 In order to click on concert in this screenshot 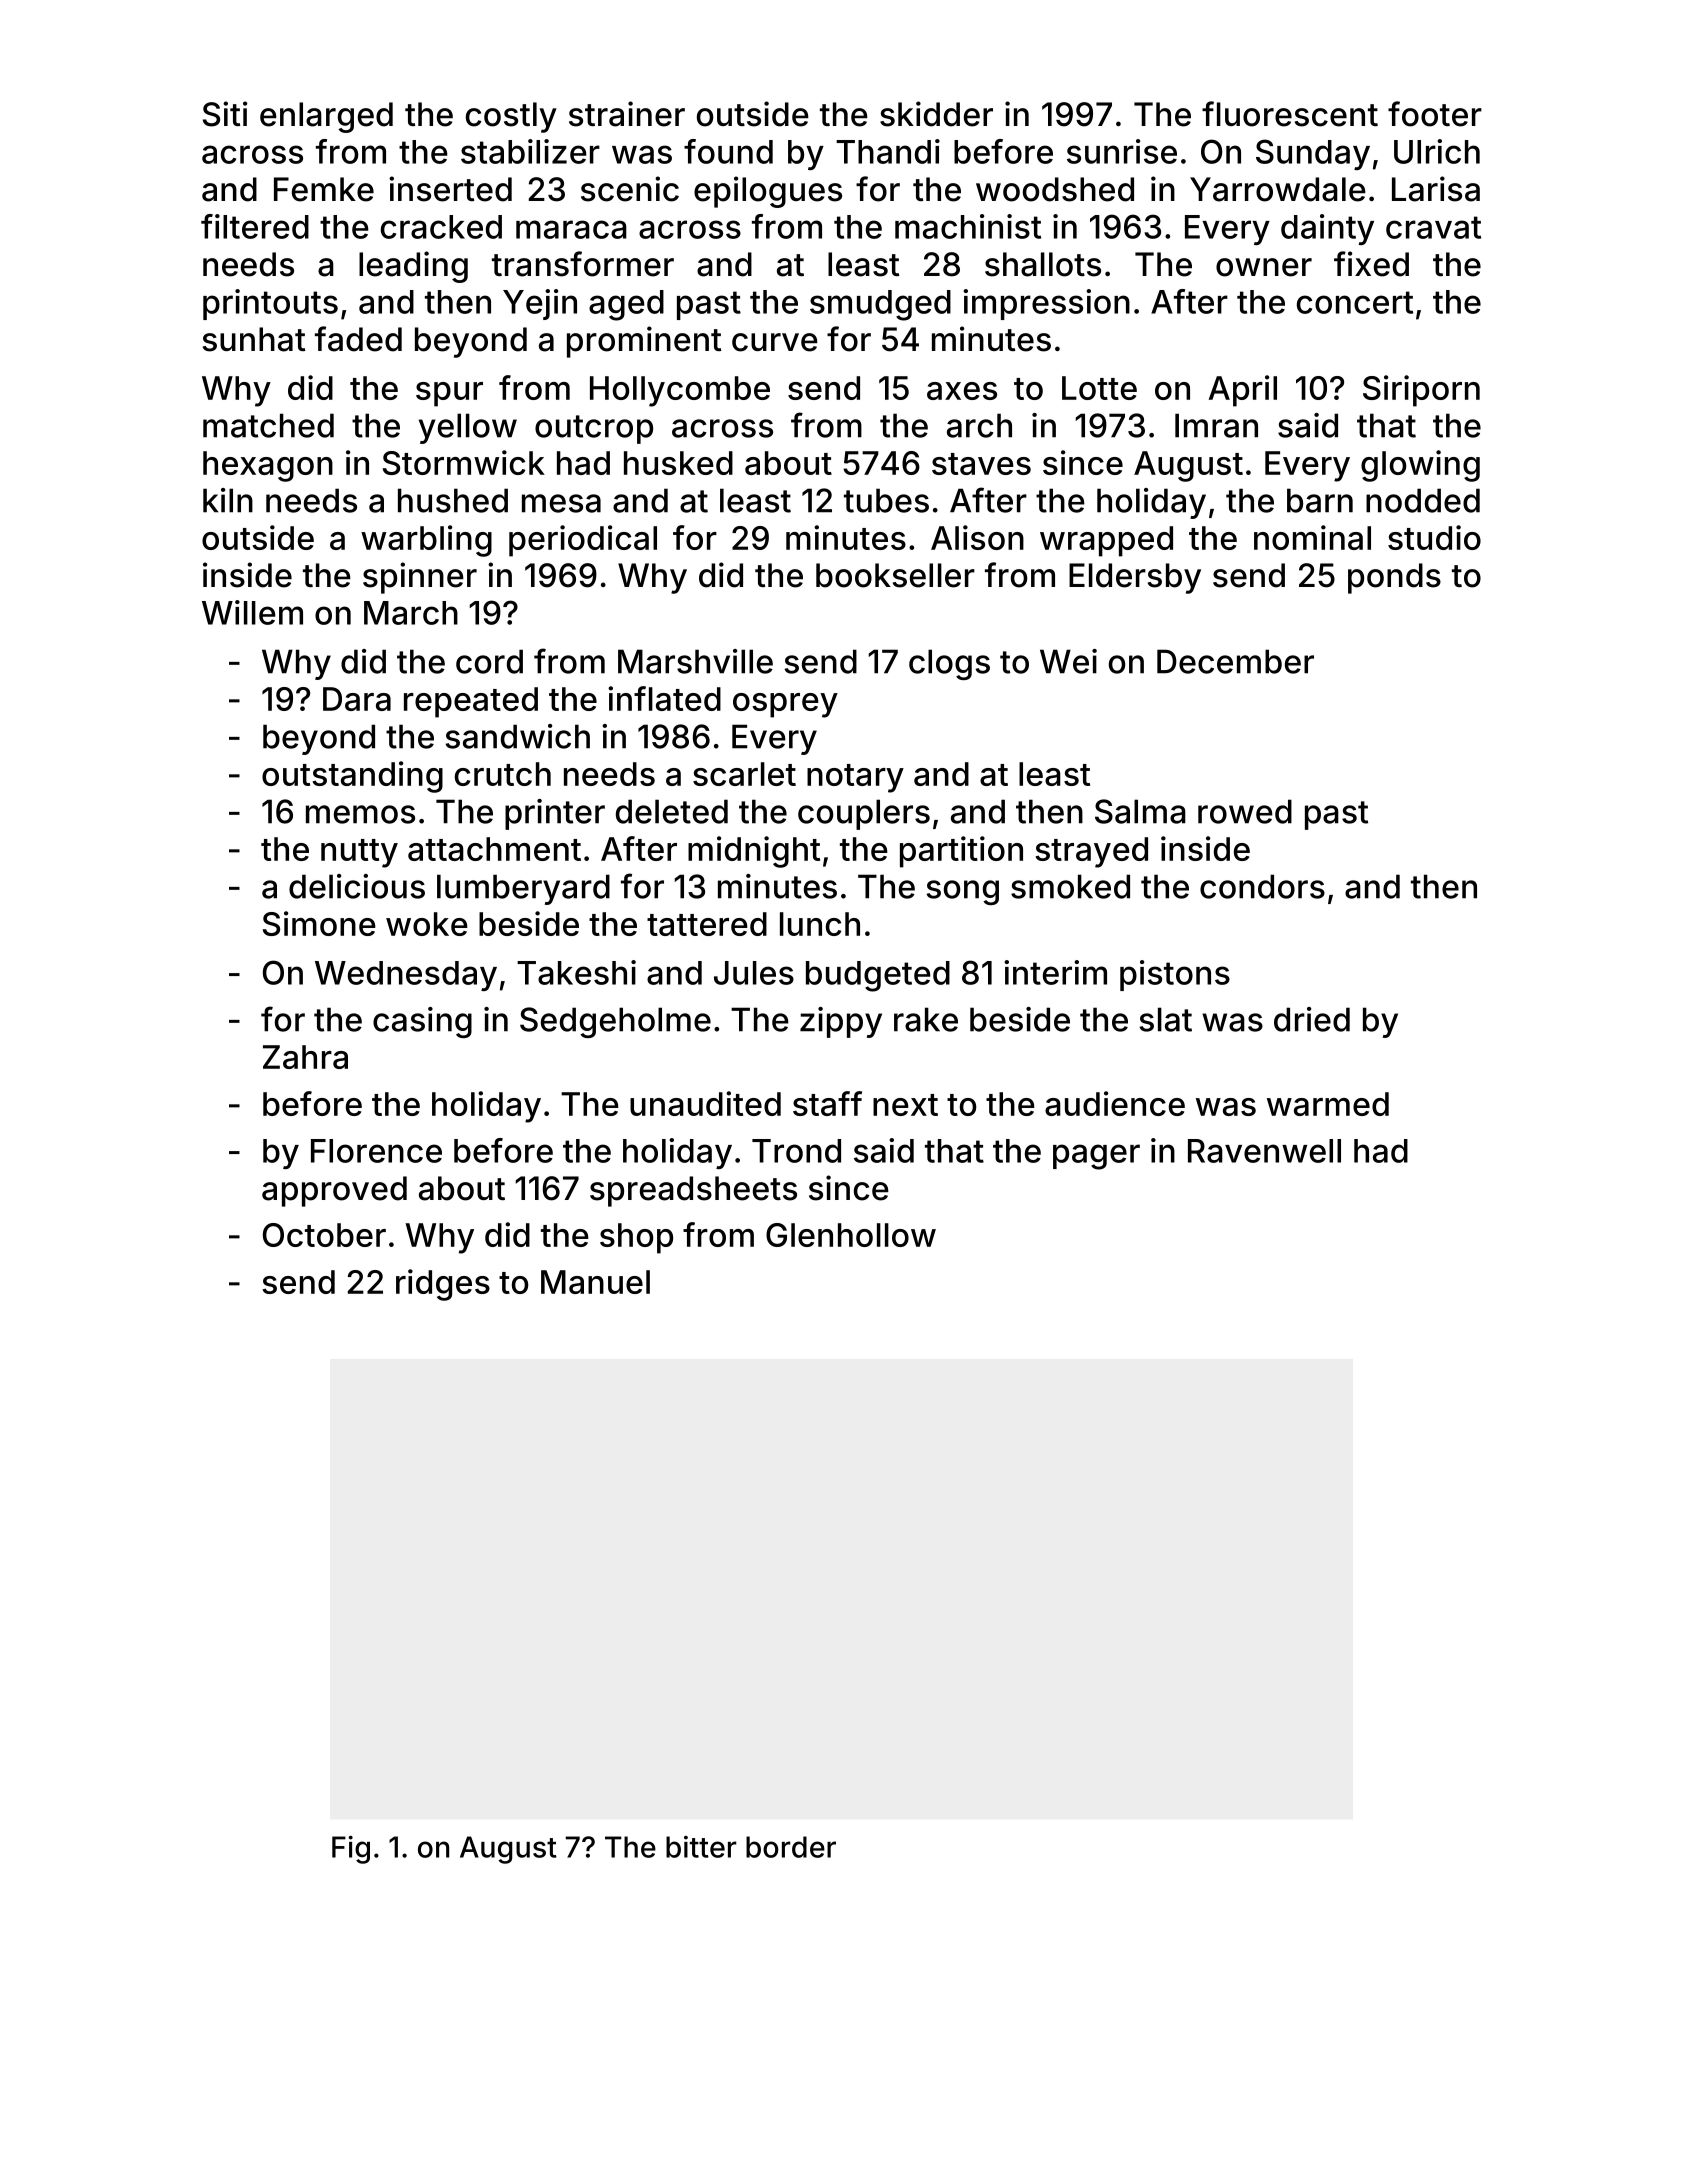, I will do `click(1355, 302)`.
